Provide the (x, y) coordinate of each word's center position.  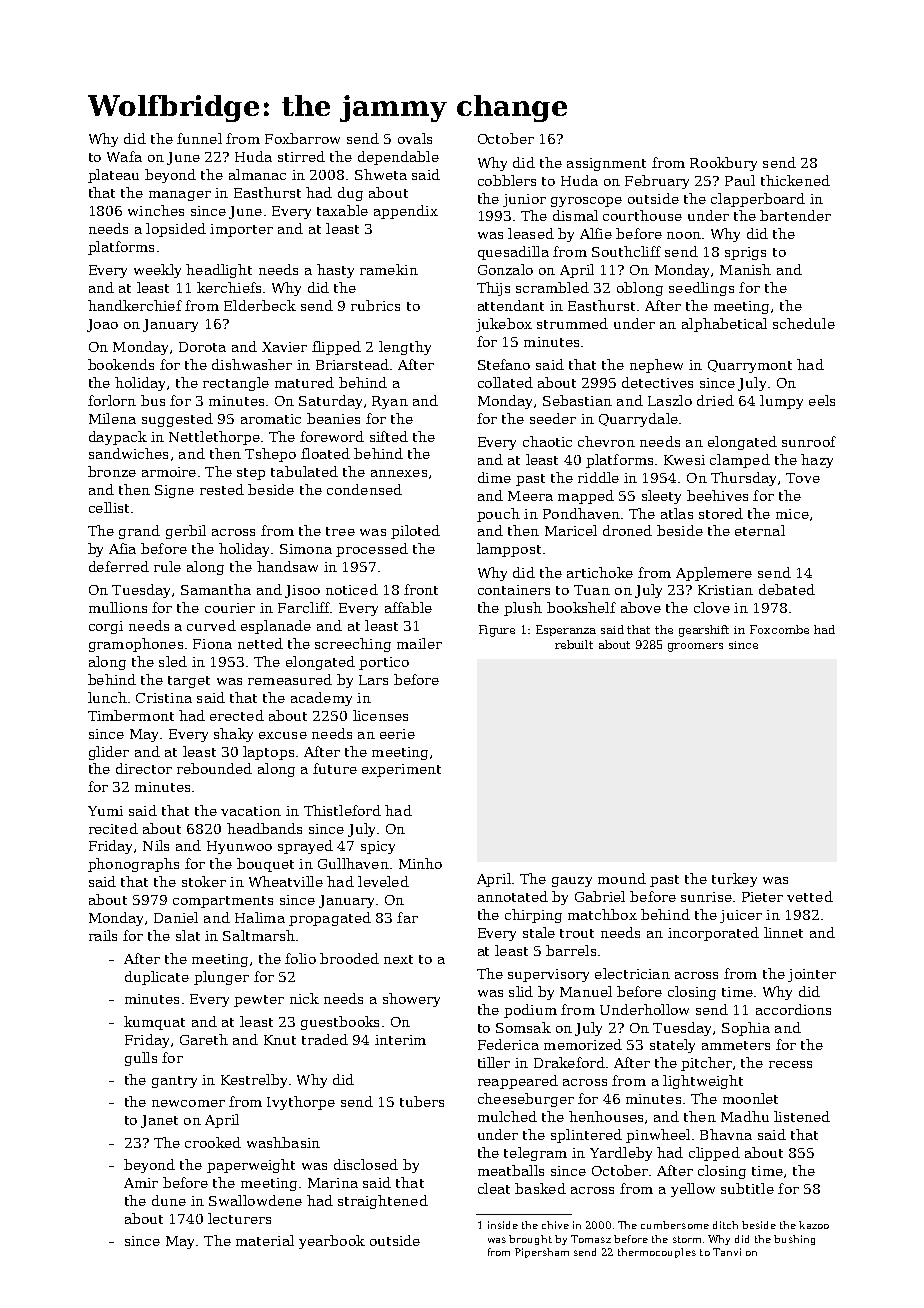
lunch (107, 697)
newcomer (188, 1103)
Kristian (725, 590)
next (398, 959)
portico (384, 663)
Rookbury (723, 164)
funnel (199, 138)
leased (531, 233)
